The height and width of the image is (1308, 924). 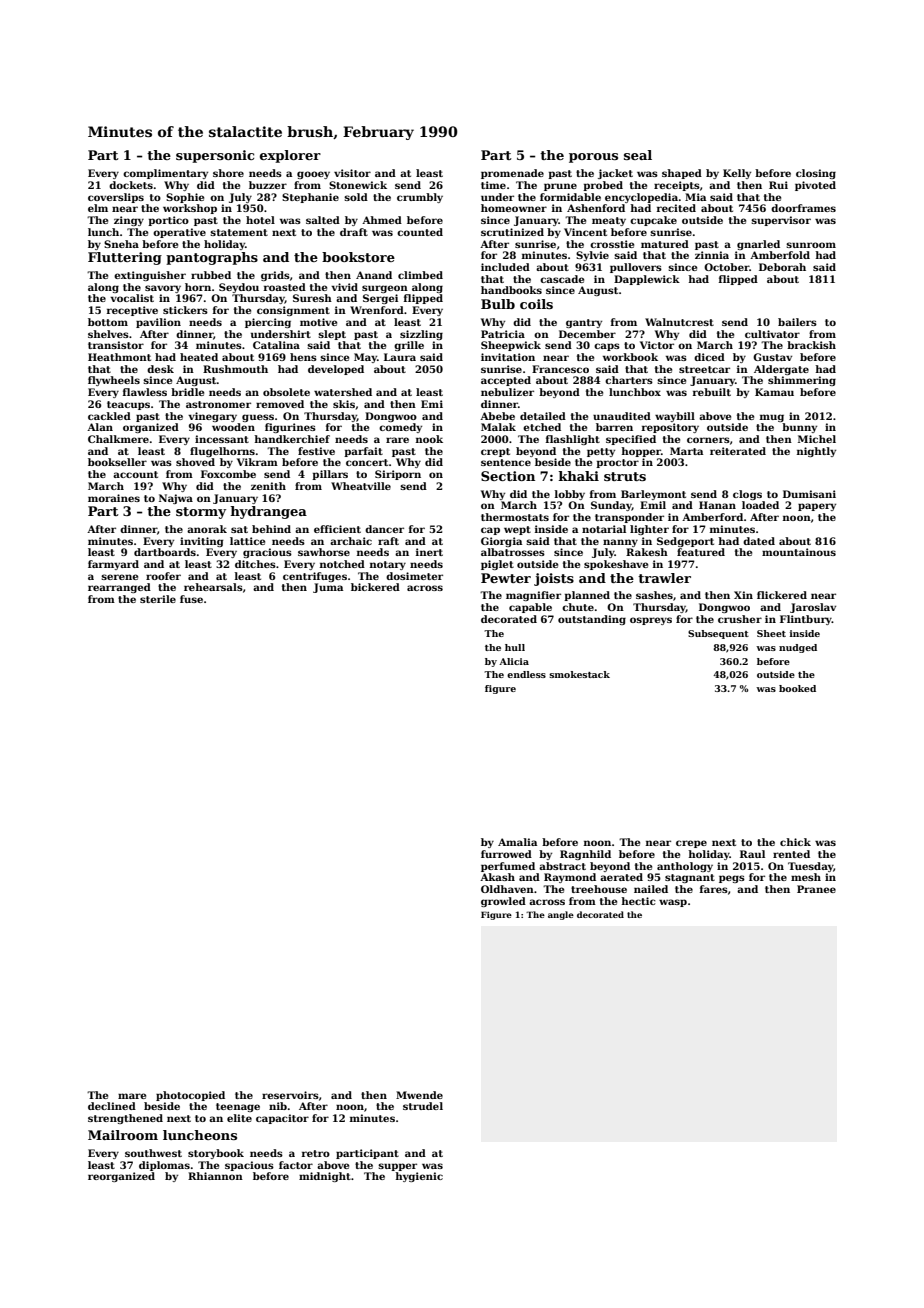 I want to click on gnarled, so click(x=758, y=245).
